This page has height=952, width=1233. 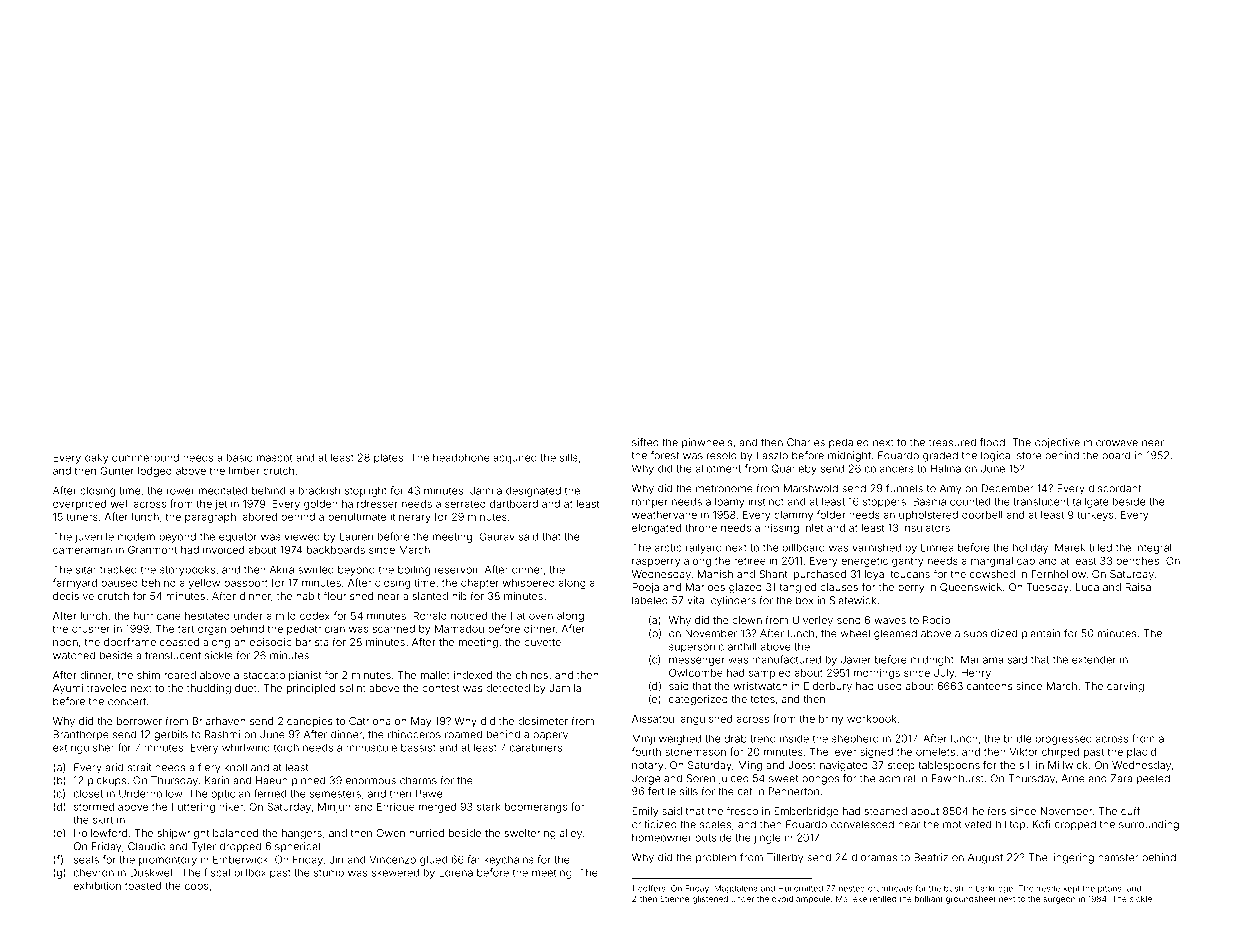 What do you see at coordinates (244, 471) in the page?
I see `limber` at bounding box center [244, 471].
